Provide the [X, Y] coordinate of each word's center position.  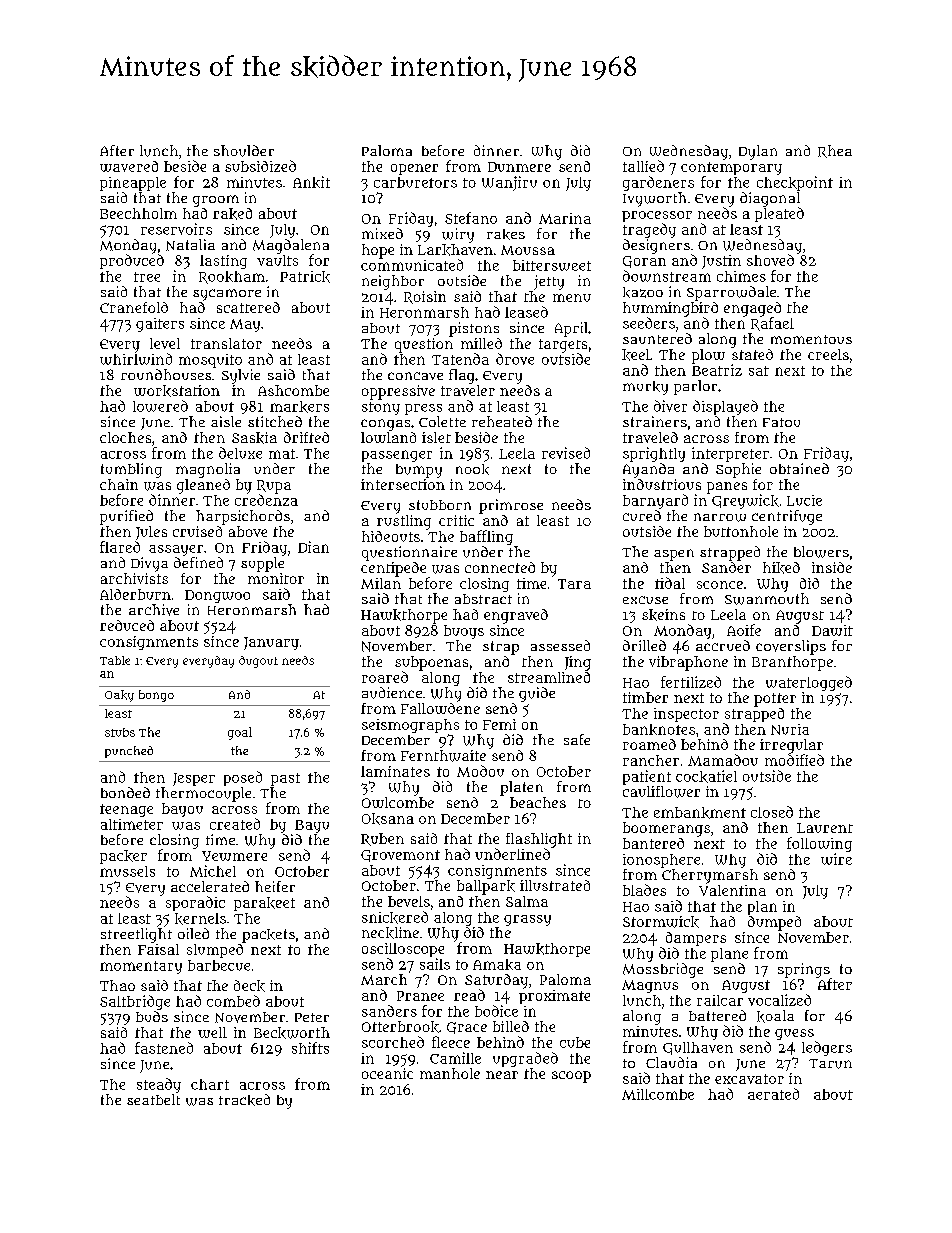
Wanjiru [509, 183]
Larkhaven [455, 250]
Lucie [804, 500]
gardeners [658, 183]
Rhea [835, 151]
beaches [538, 802]
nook [472, 469]
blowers [821, 552]
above [248, 531]
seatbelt [153, 1099]
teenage [126, 810]
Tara [574, 584]
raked [232, 214]
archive [154, 610]
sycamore [227, 295]
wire [836, 859]
